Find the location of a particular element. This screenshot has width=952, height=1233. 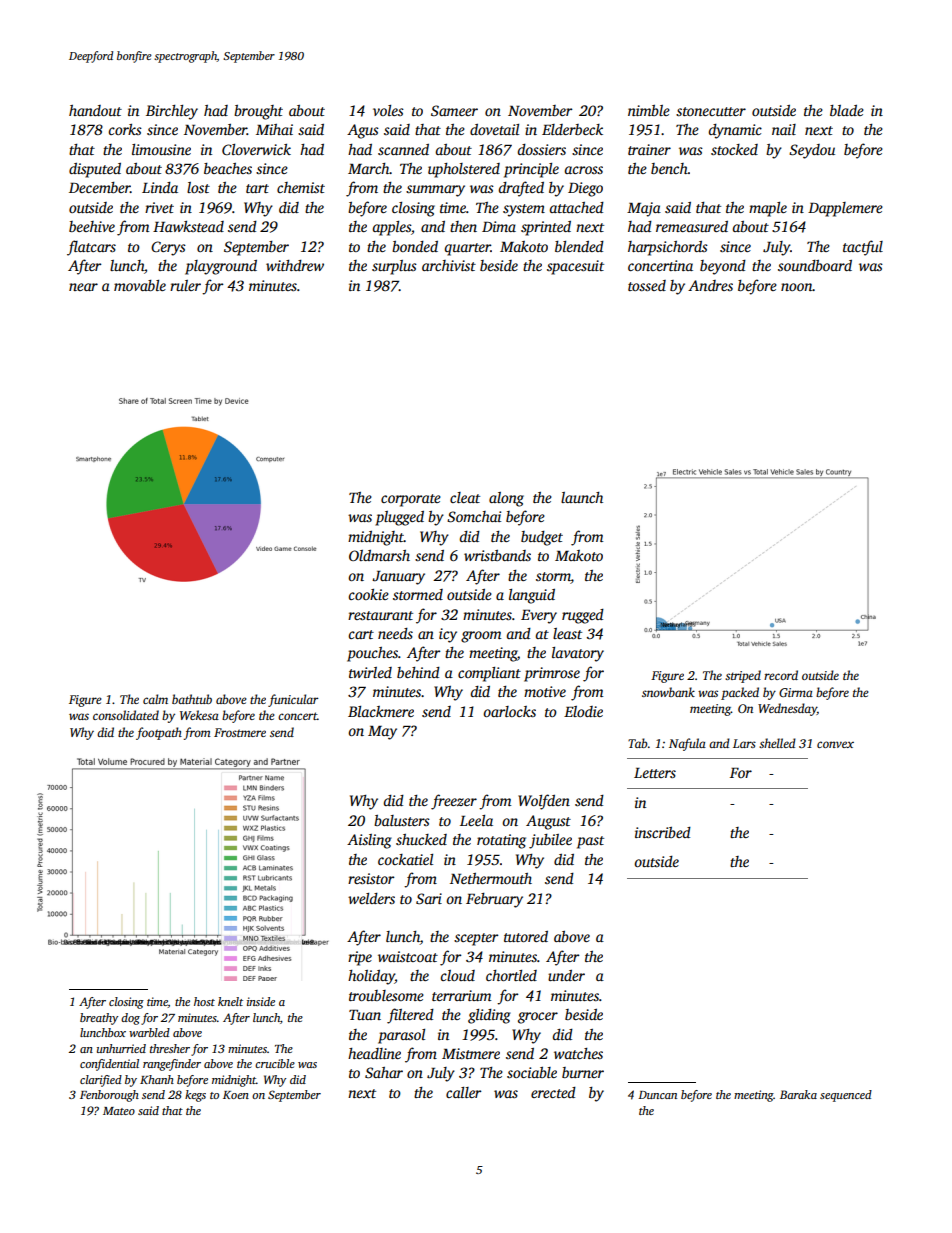

blade is located at coordinates (847, 110).
